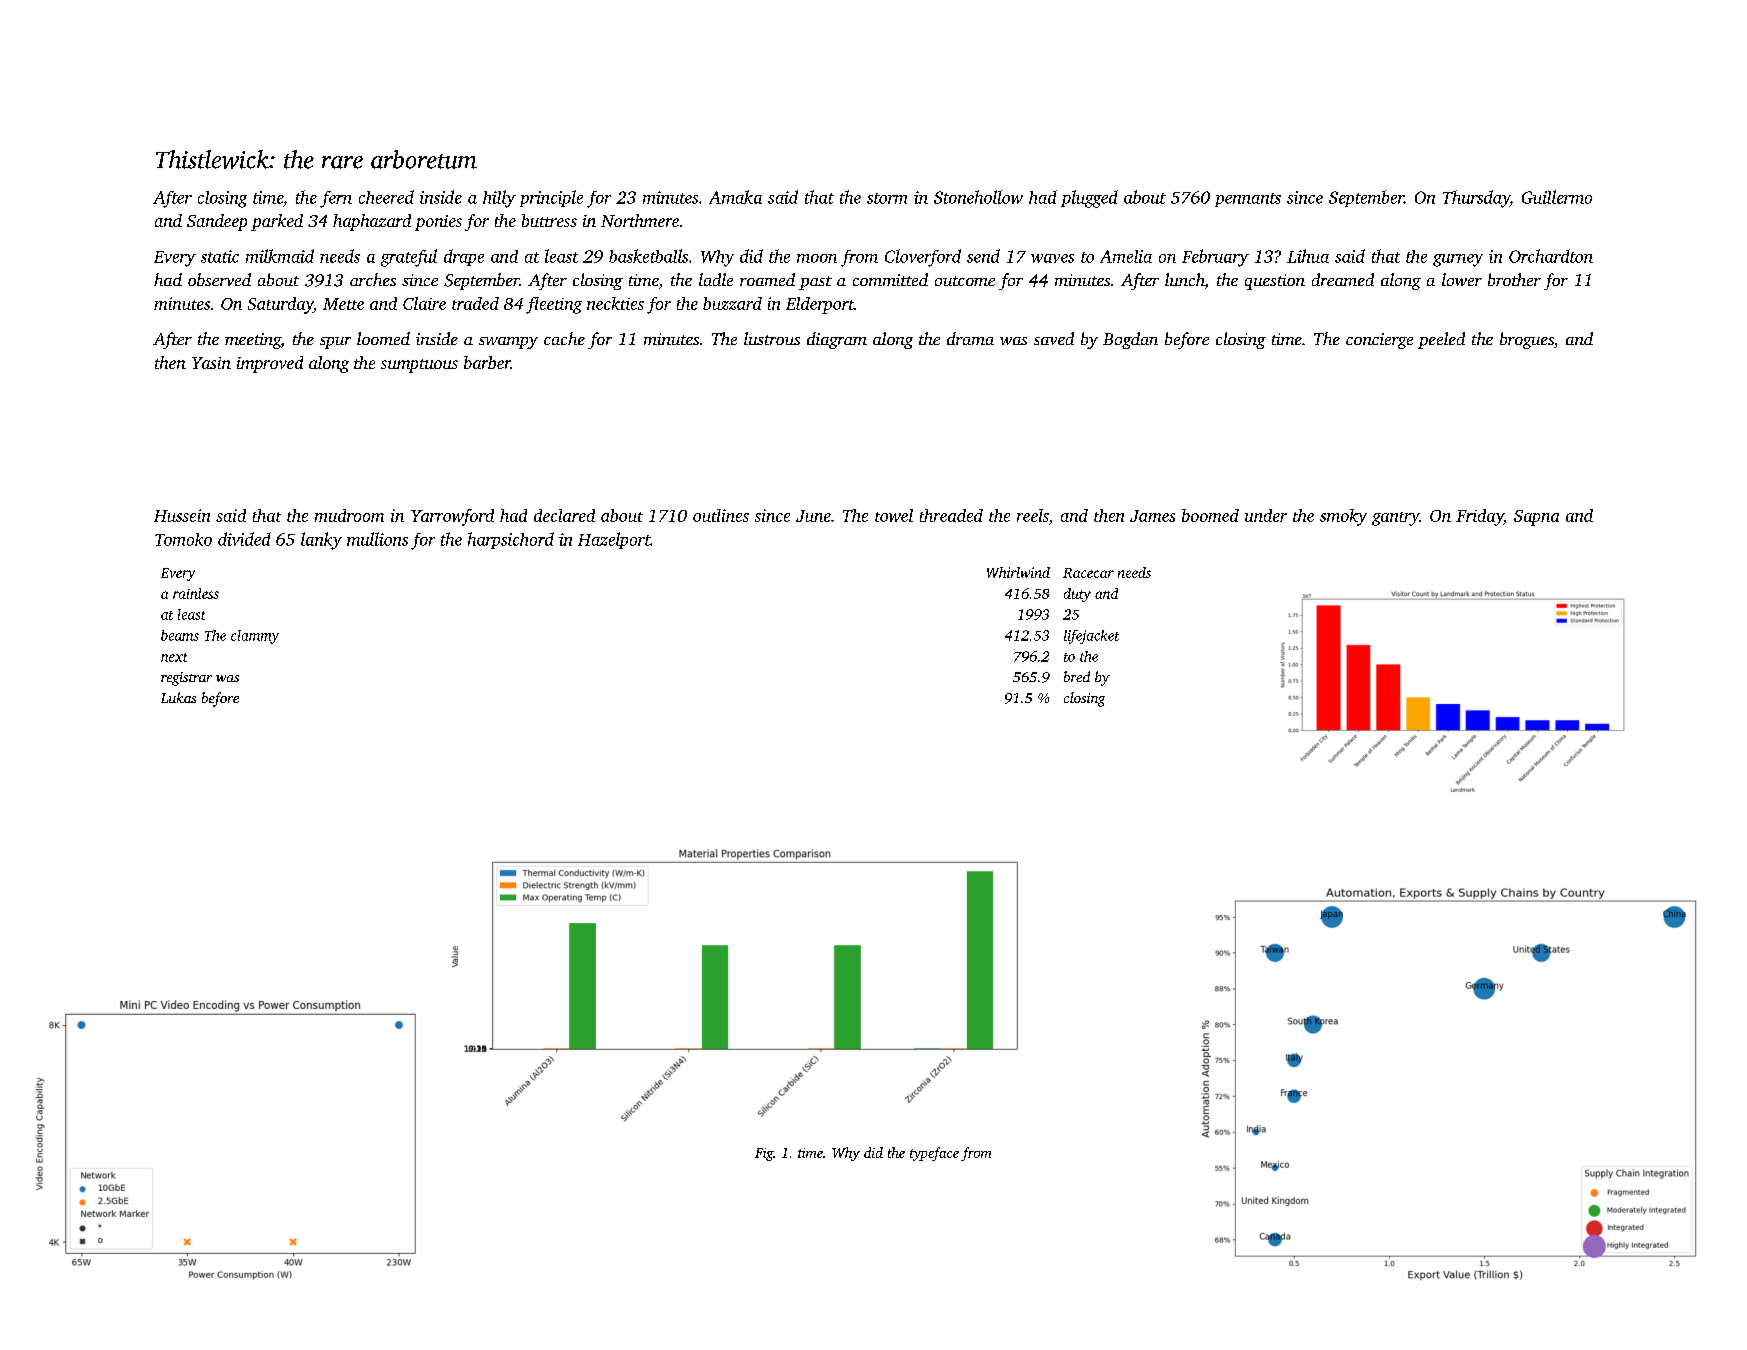 This screenshot has width=1747, height=1350. What do you see at coordinates (186, 679) in the screenshot?
I see `registrar` at bounding box center [186, 679].
